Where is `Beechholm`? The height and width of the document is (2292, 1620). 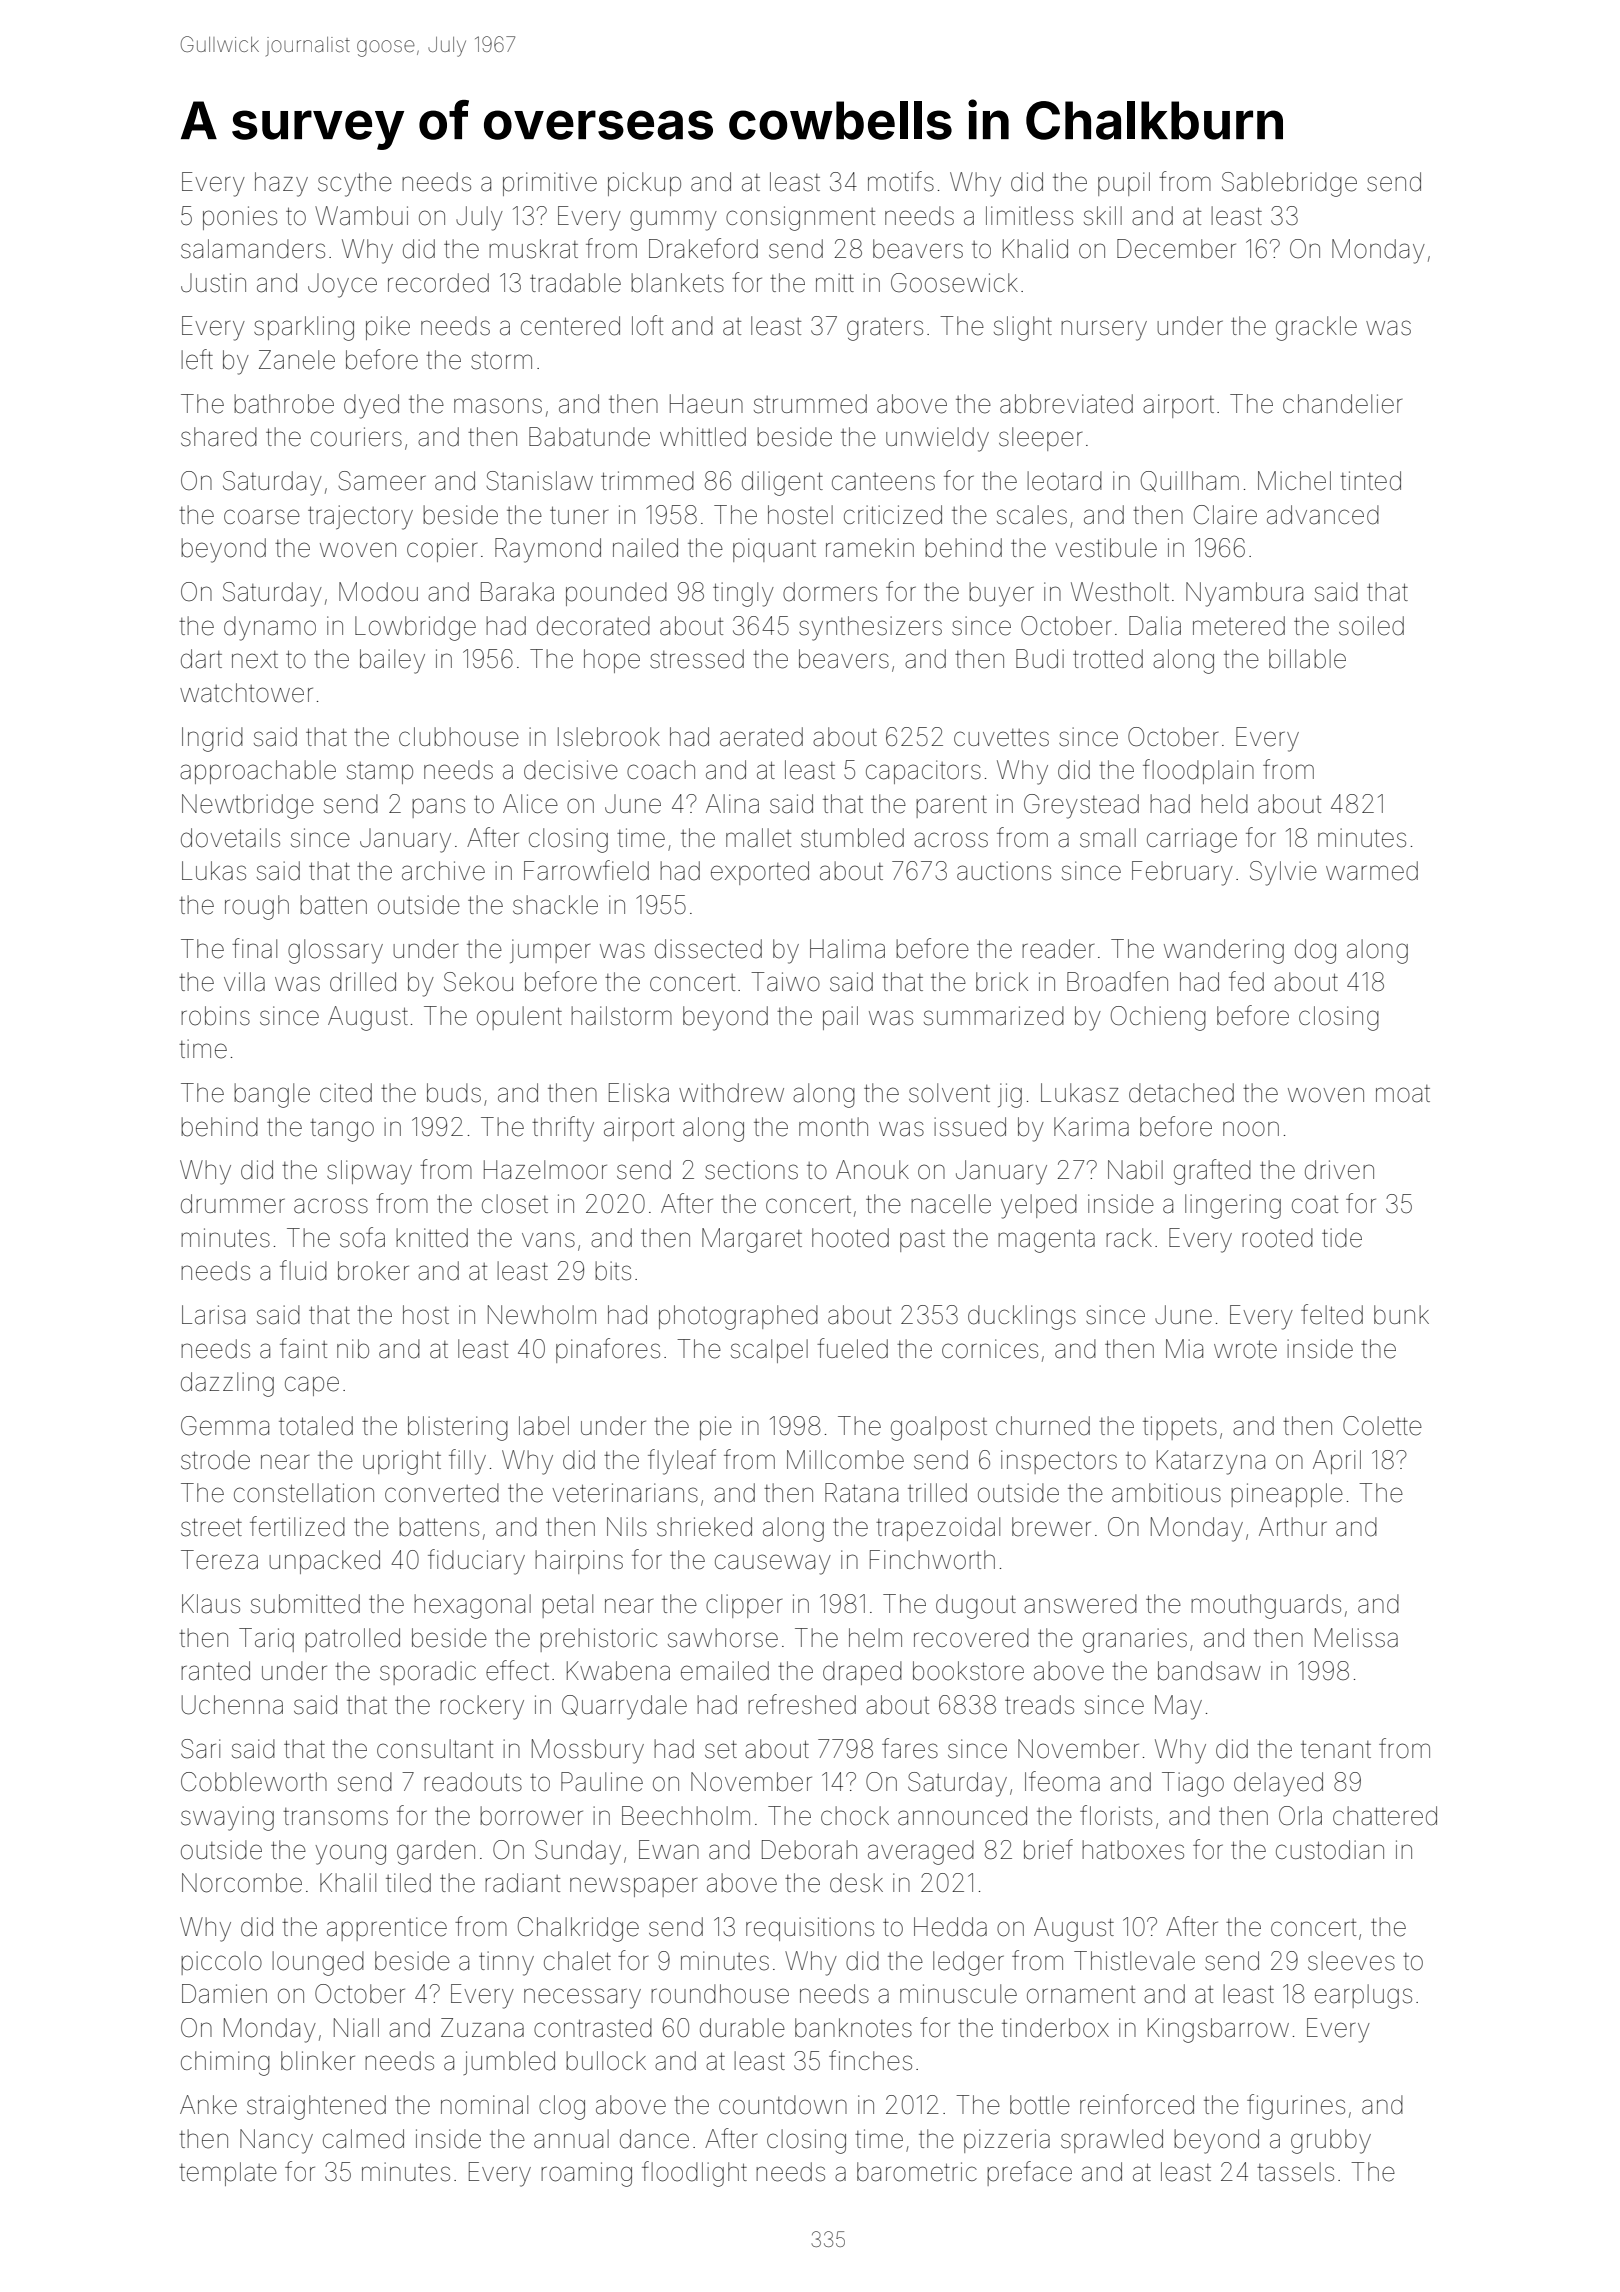
Beechholm is located at coordinates (686, 1816).
